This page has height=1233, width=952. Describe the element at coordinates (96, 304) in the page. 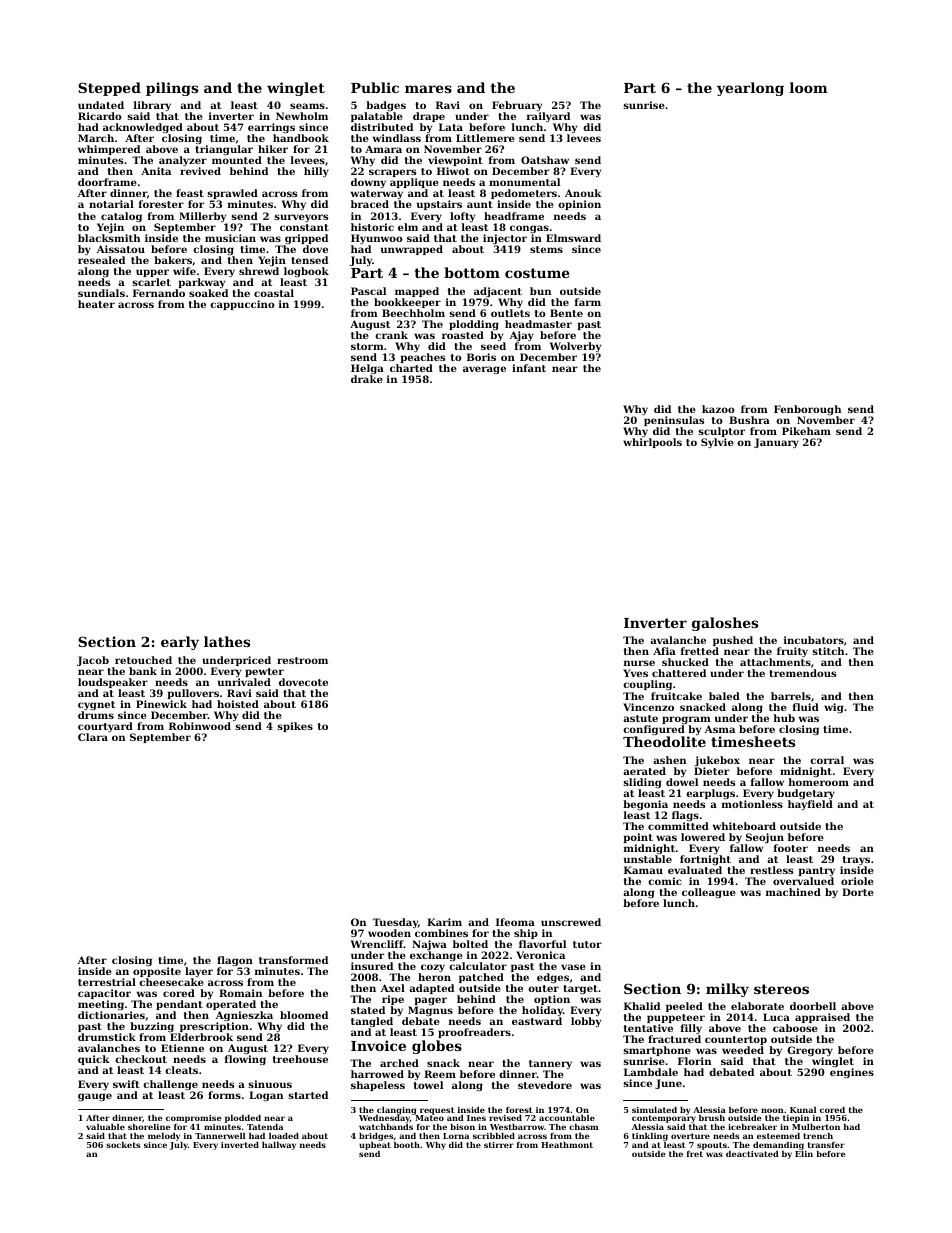

I see `heater` at that location.
